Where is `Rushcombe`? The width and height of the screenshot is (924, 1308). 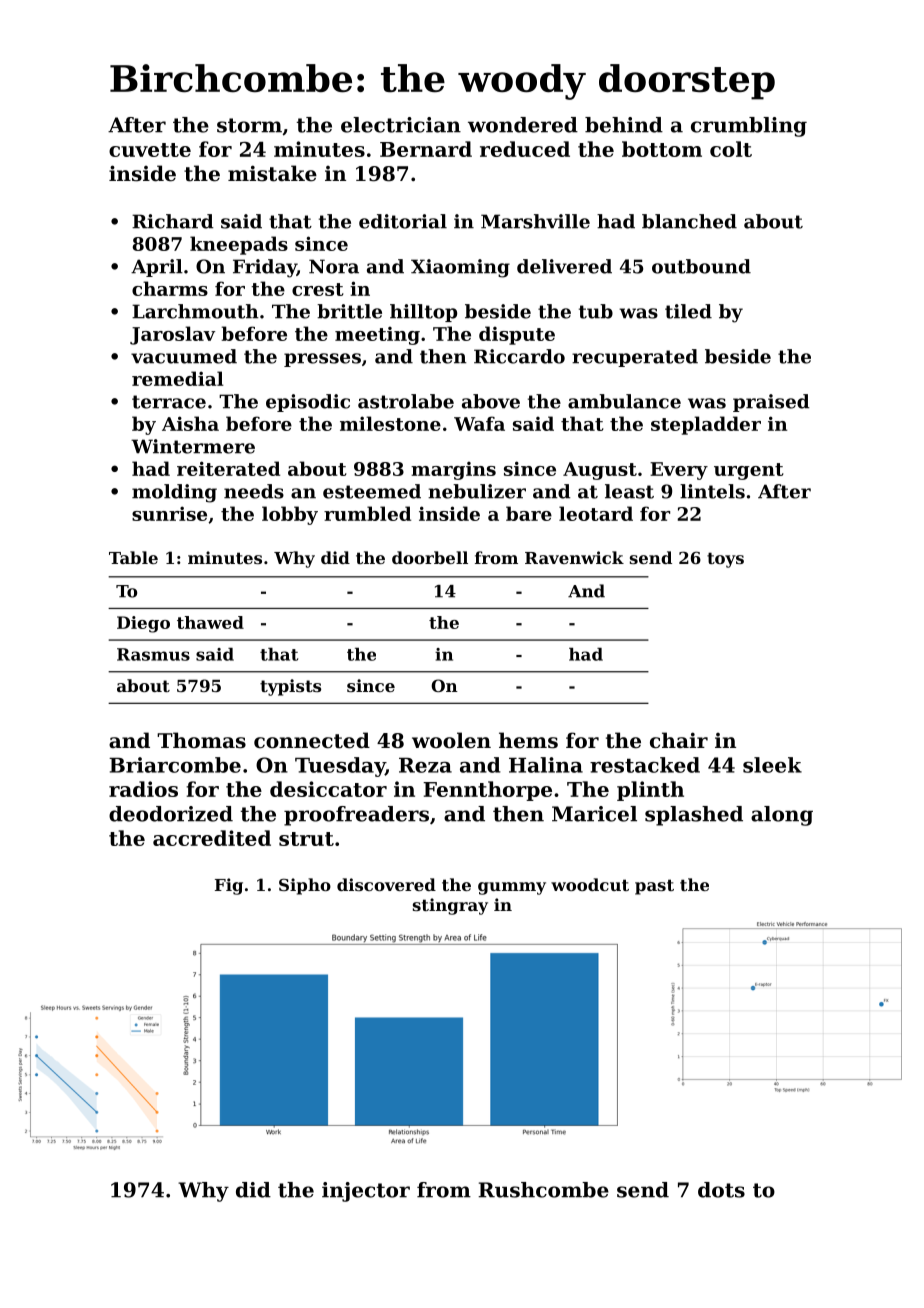 Rushcombe is located at coordinates (543, 1190).
